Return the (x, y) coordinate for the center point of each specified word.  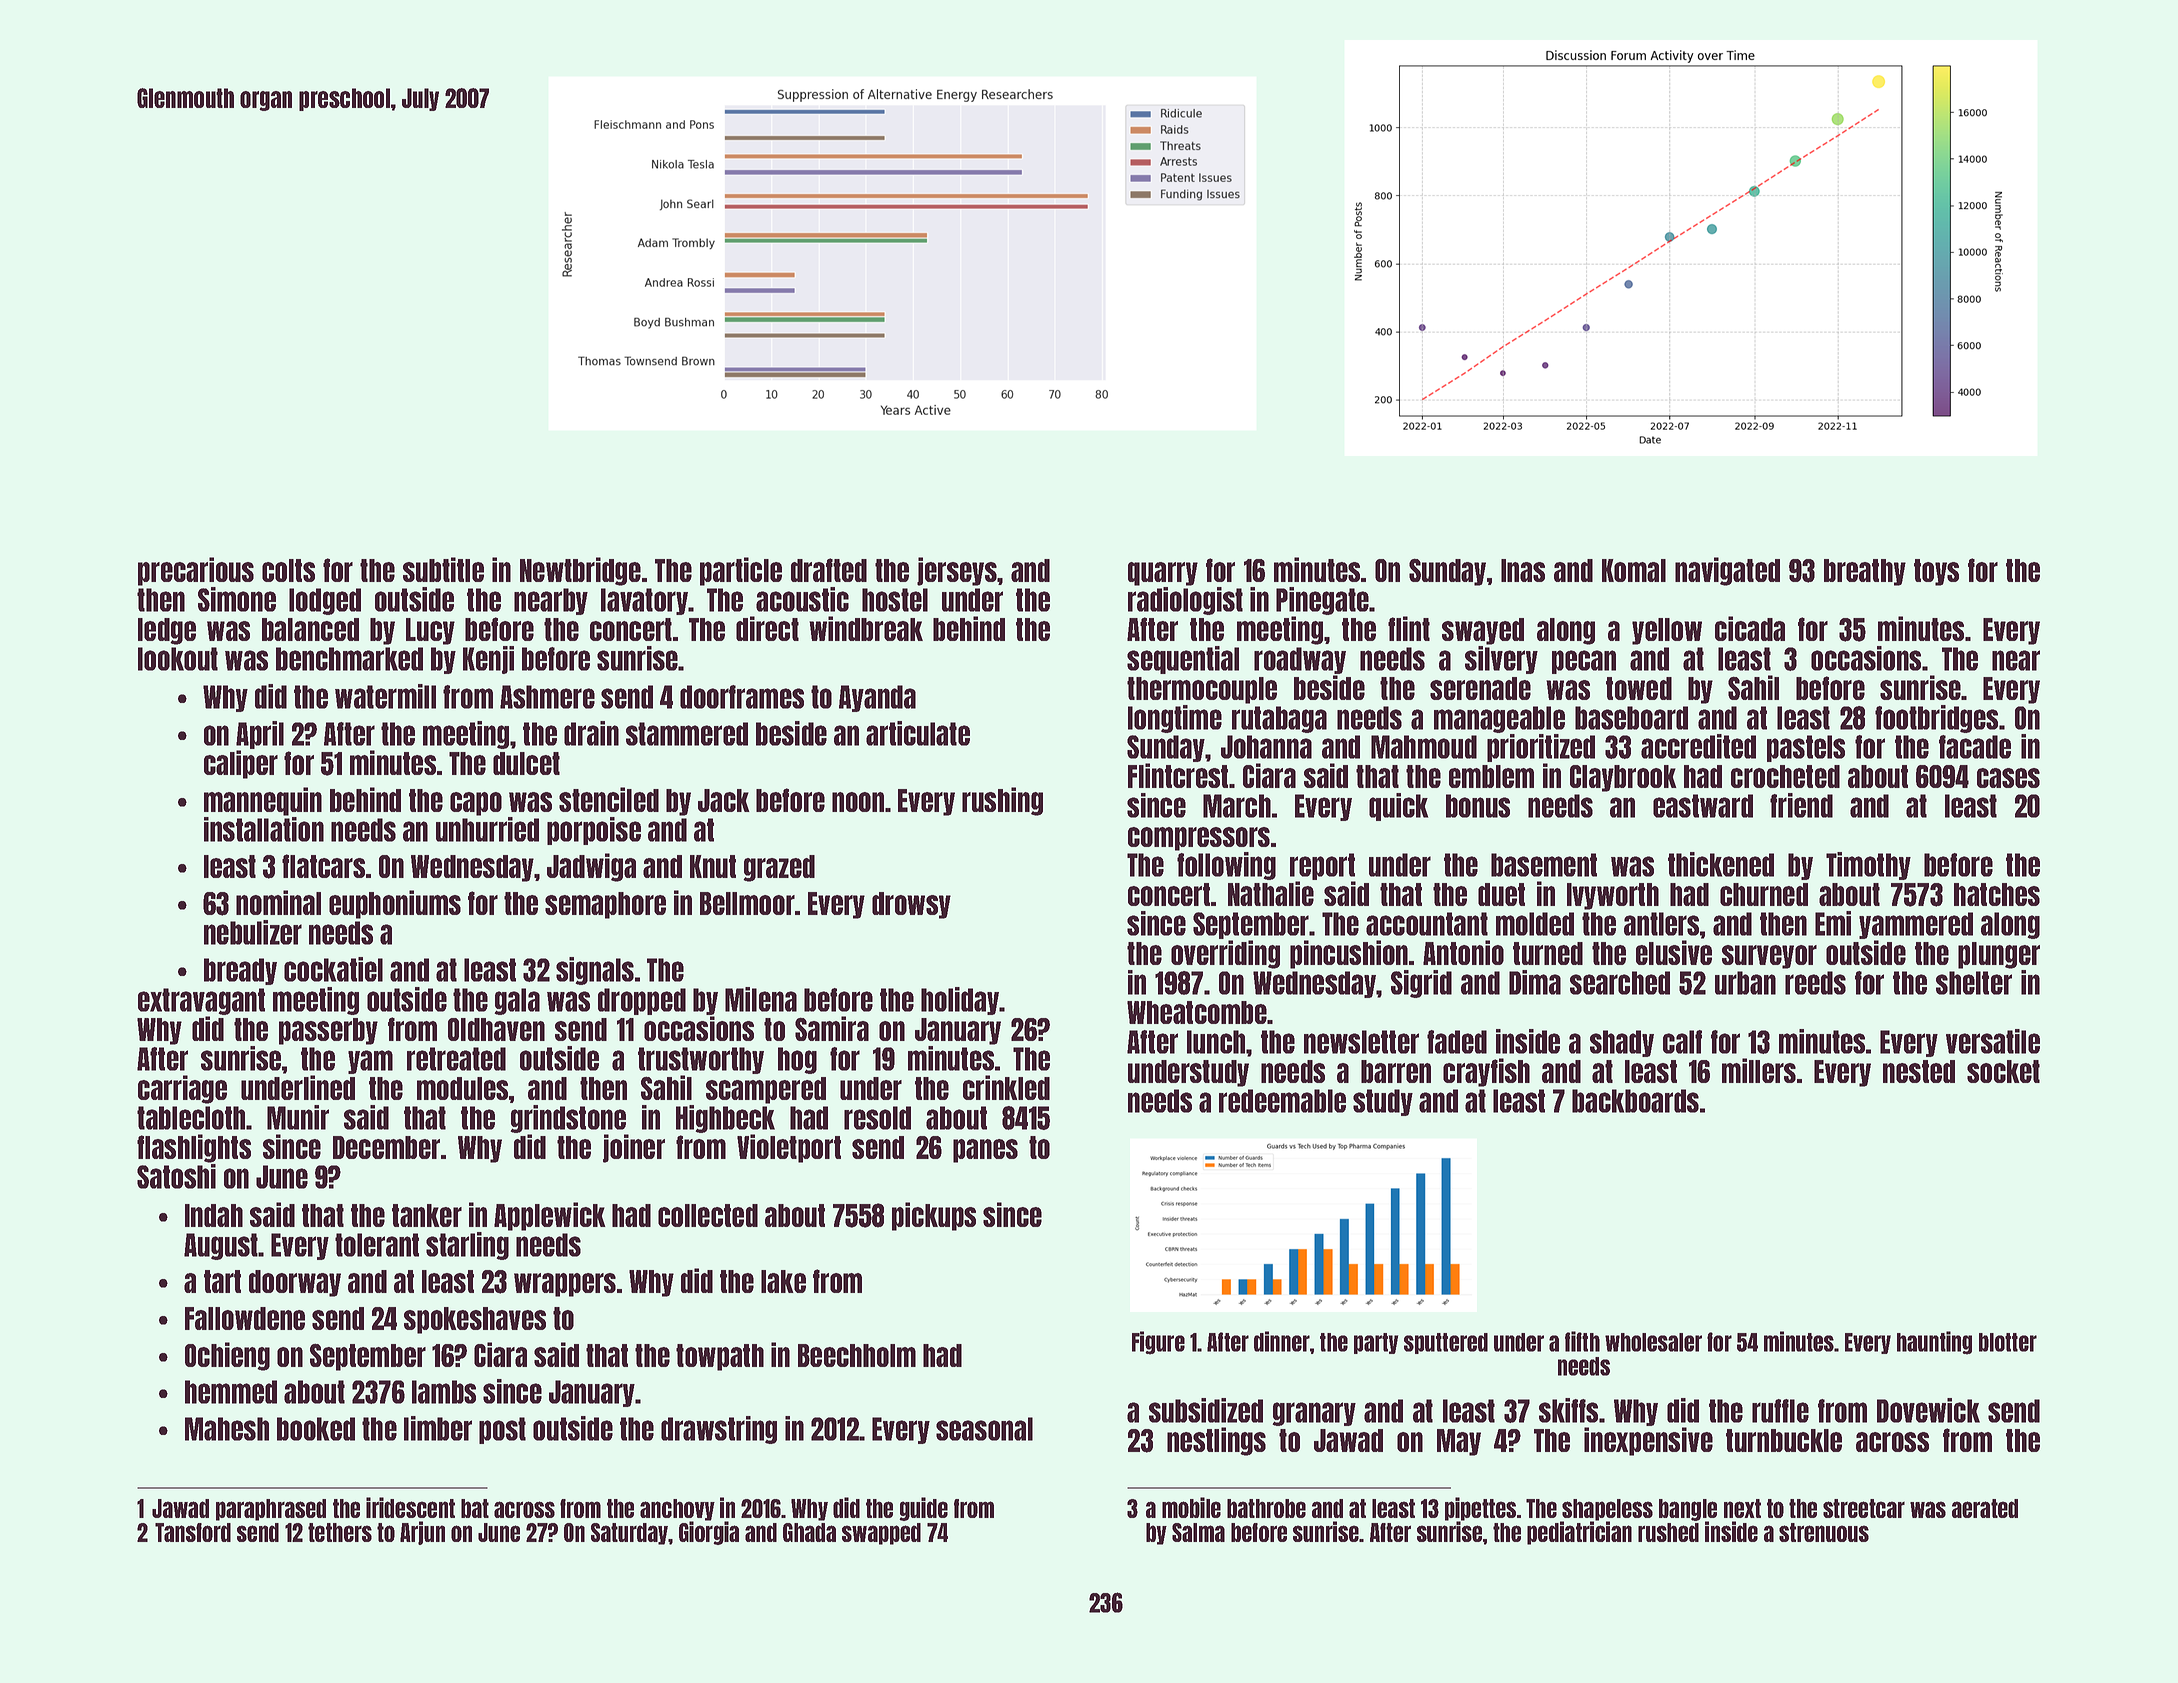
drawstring (719, 1430)
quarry (1163, 574)
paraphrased (271, 1510)
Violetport (789, 1148)
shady (1622, 1043)
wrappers (565, 1285)
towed (1639, 688)
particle (741, 571)
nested (1919, 1071)
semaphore (605, 905)
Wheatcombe (1197, 1012)
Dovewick (1928, 1410)
